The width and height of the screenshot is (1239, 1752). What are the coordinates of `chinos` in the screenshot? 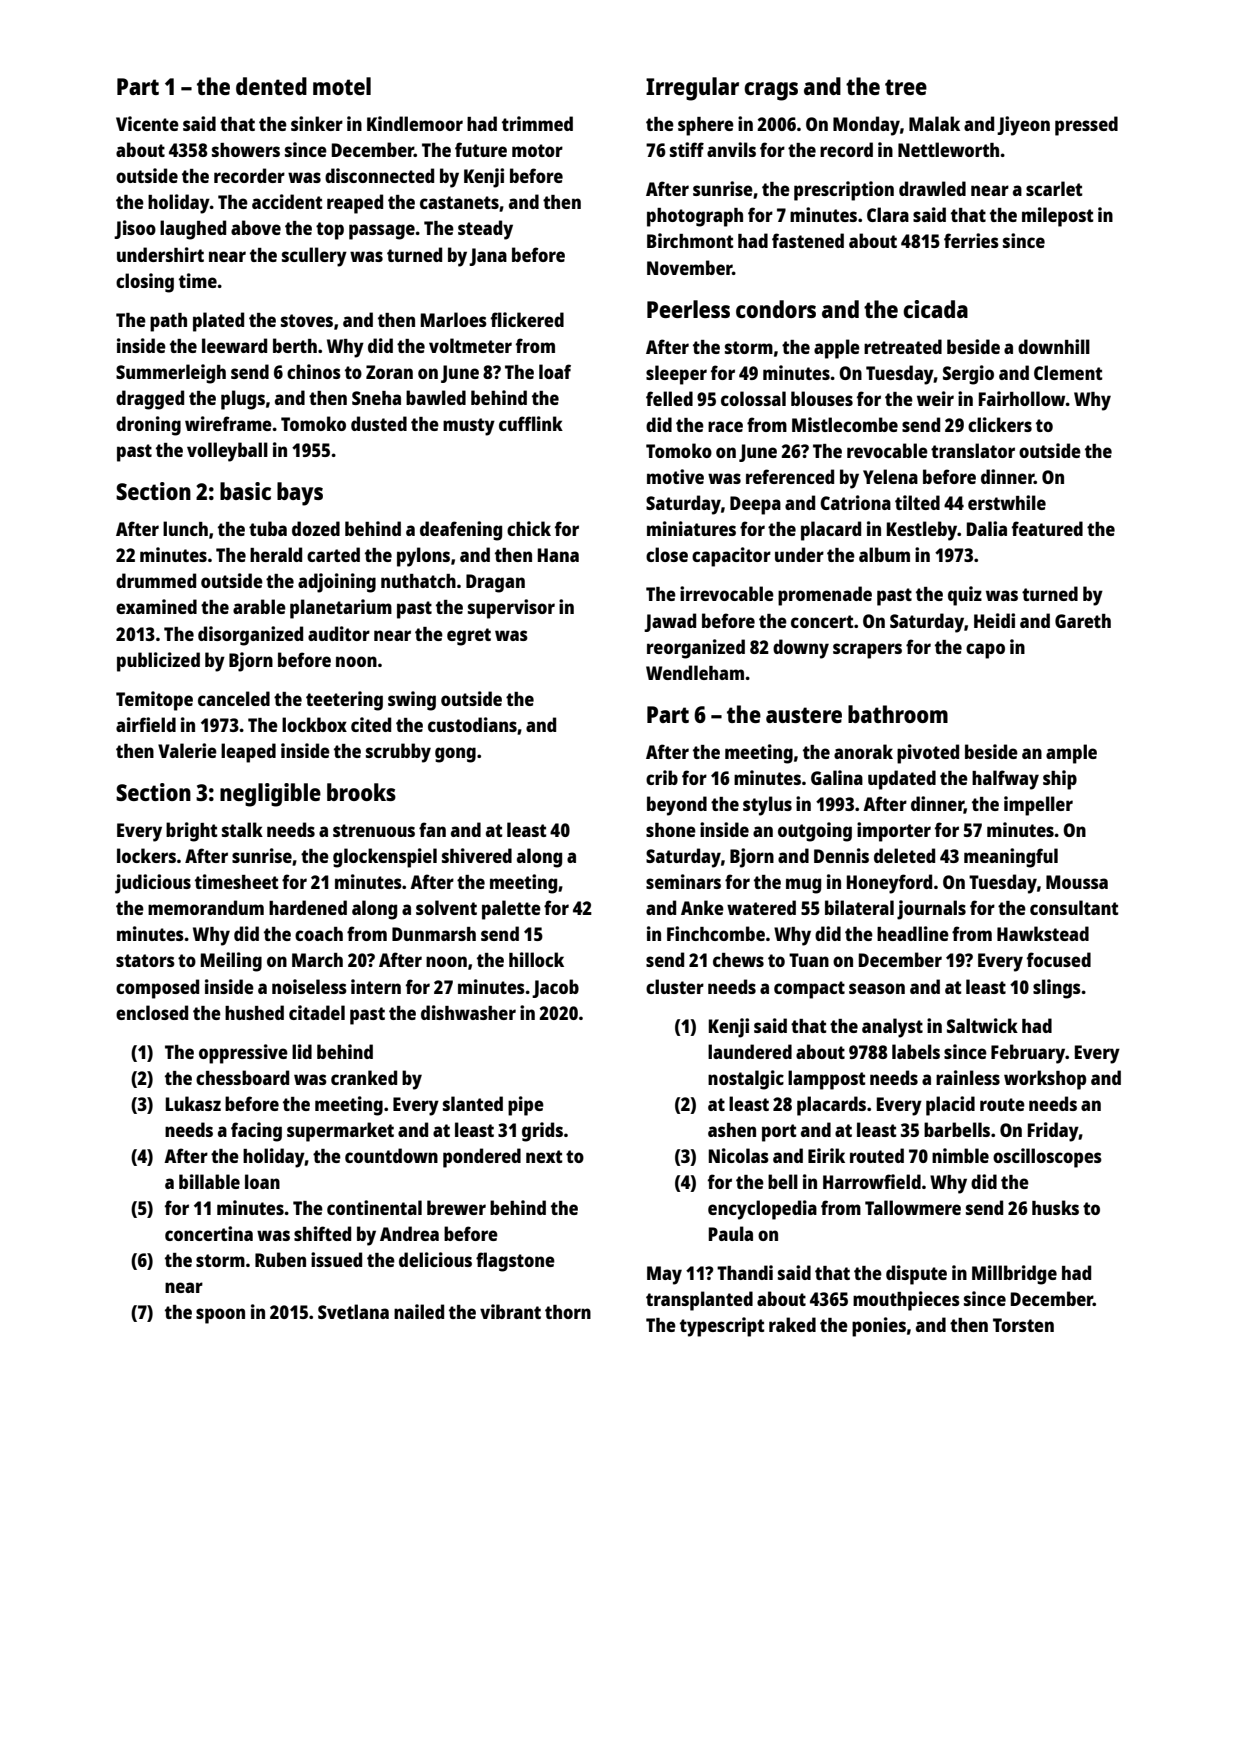 It's located at (314, 371).
